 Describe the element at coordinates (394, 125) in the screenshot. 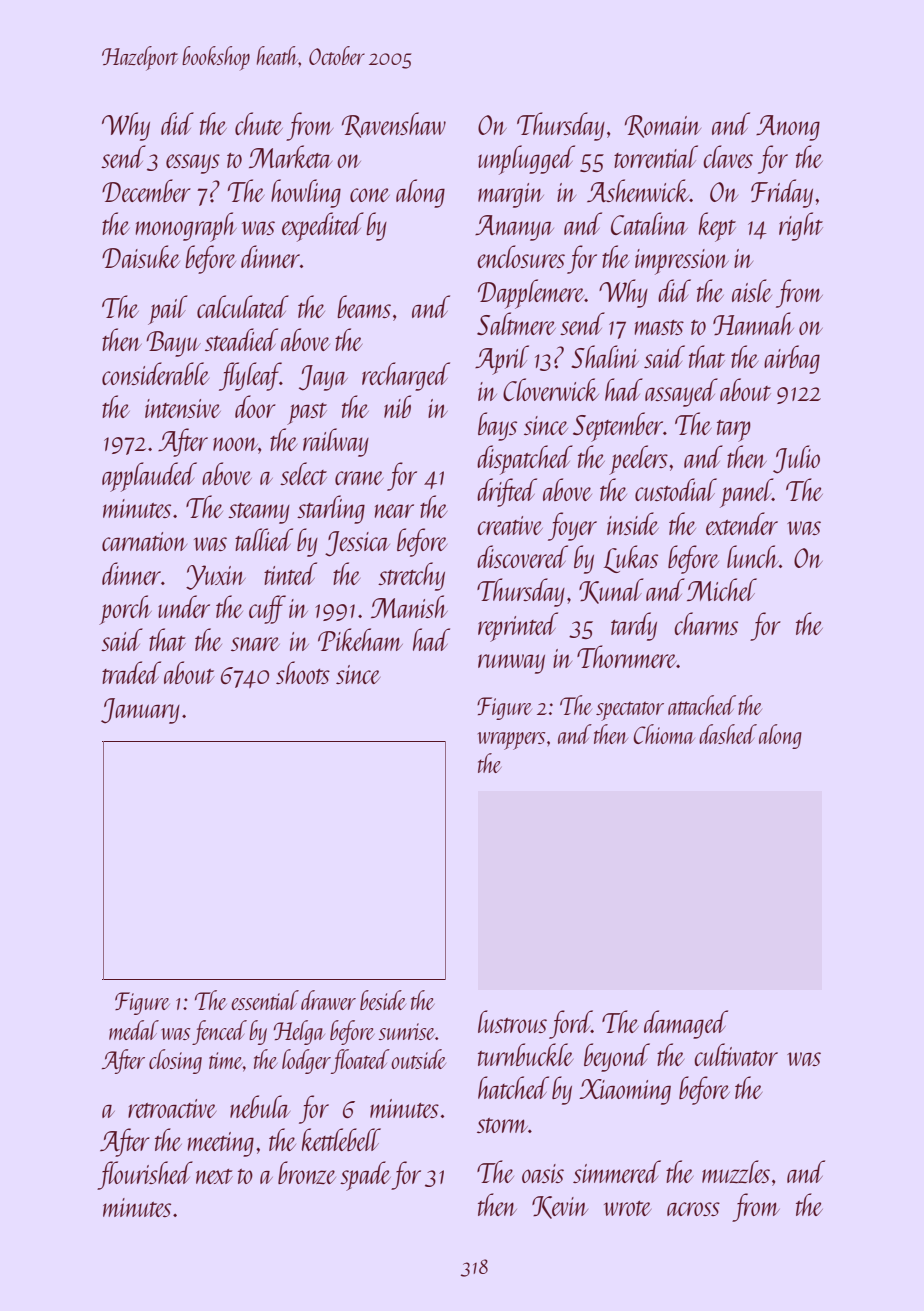

I see `Ravenshaw` at that location.
